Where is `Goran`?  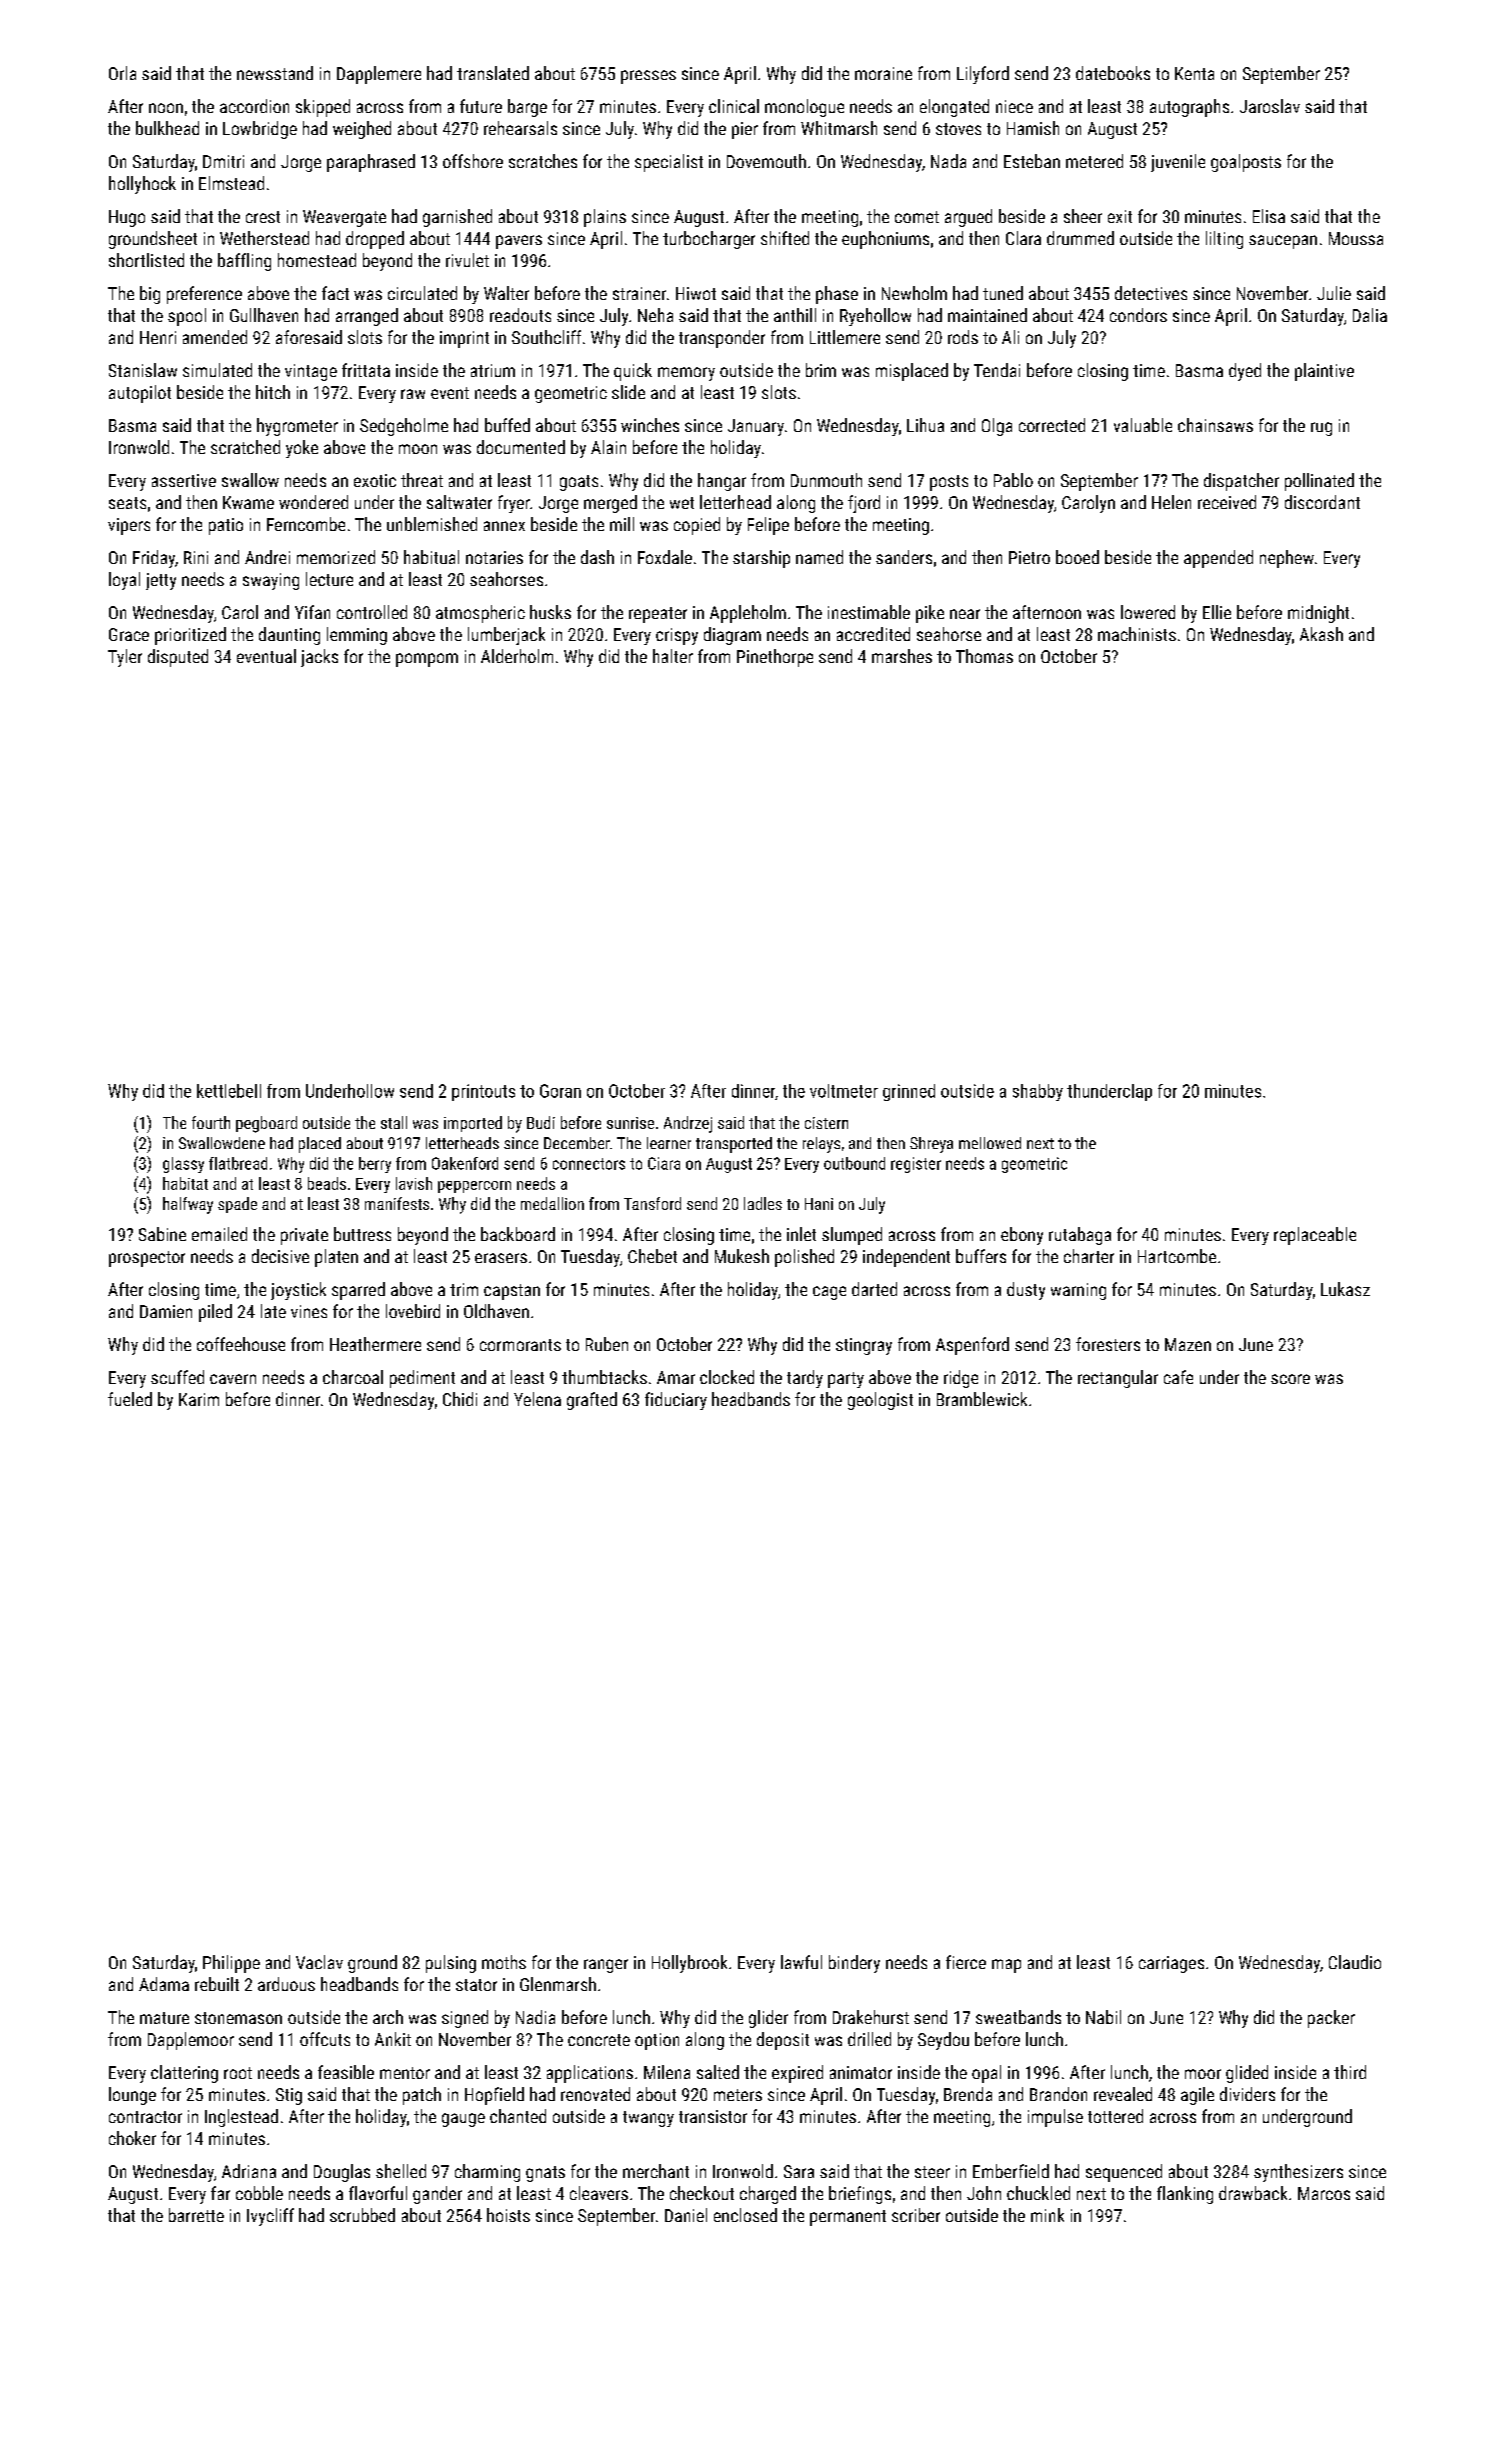
Goran is located at coordinates (560, 1091).
